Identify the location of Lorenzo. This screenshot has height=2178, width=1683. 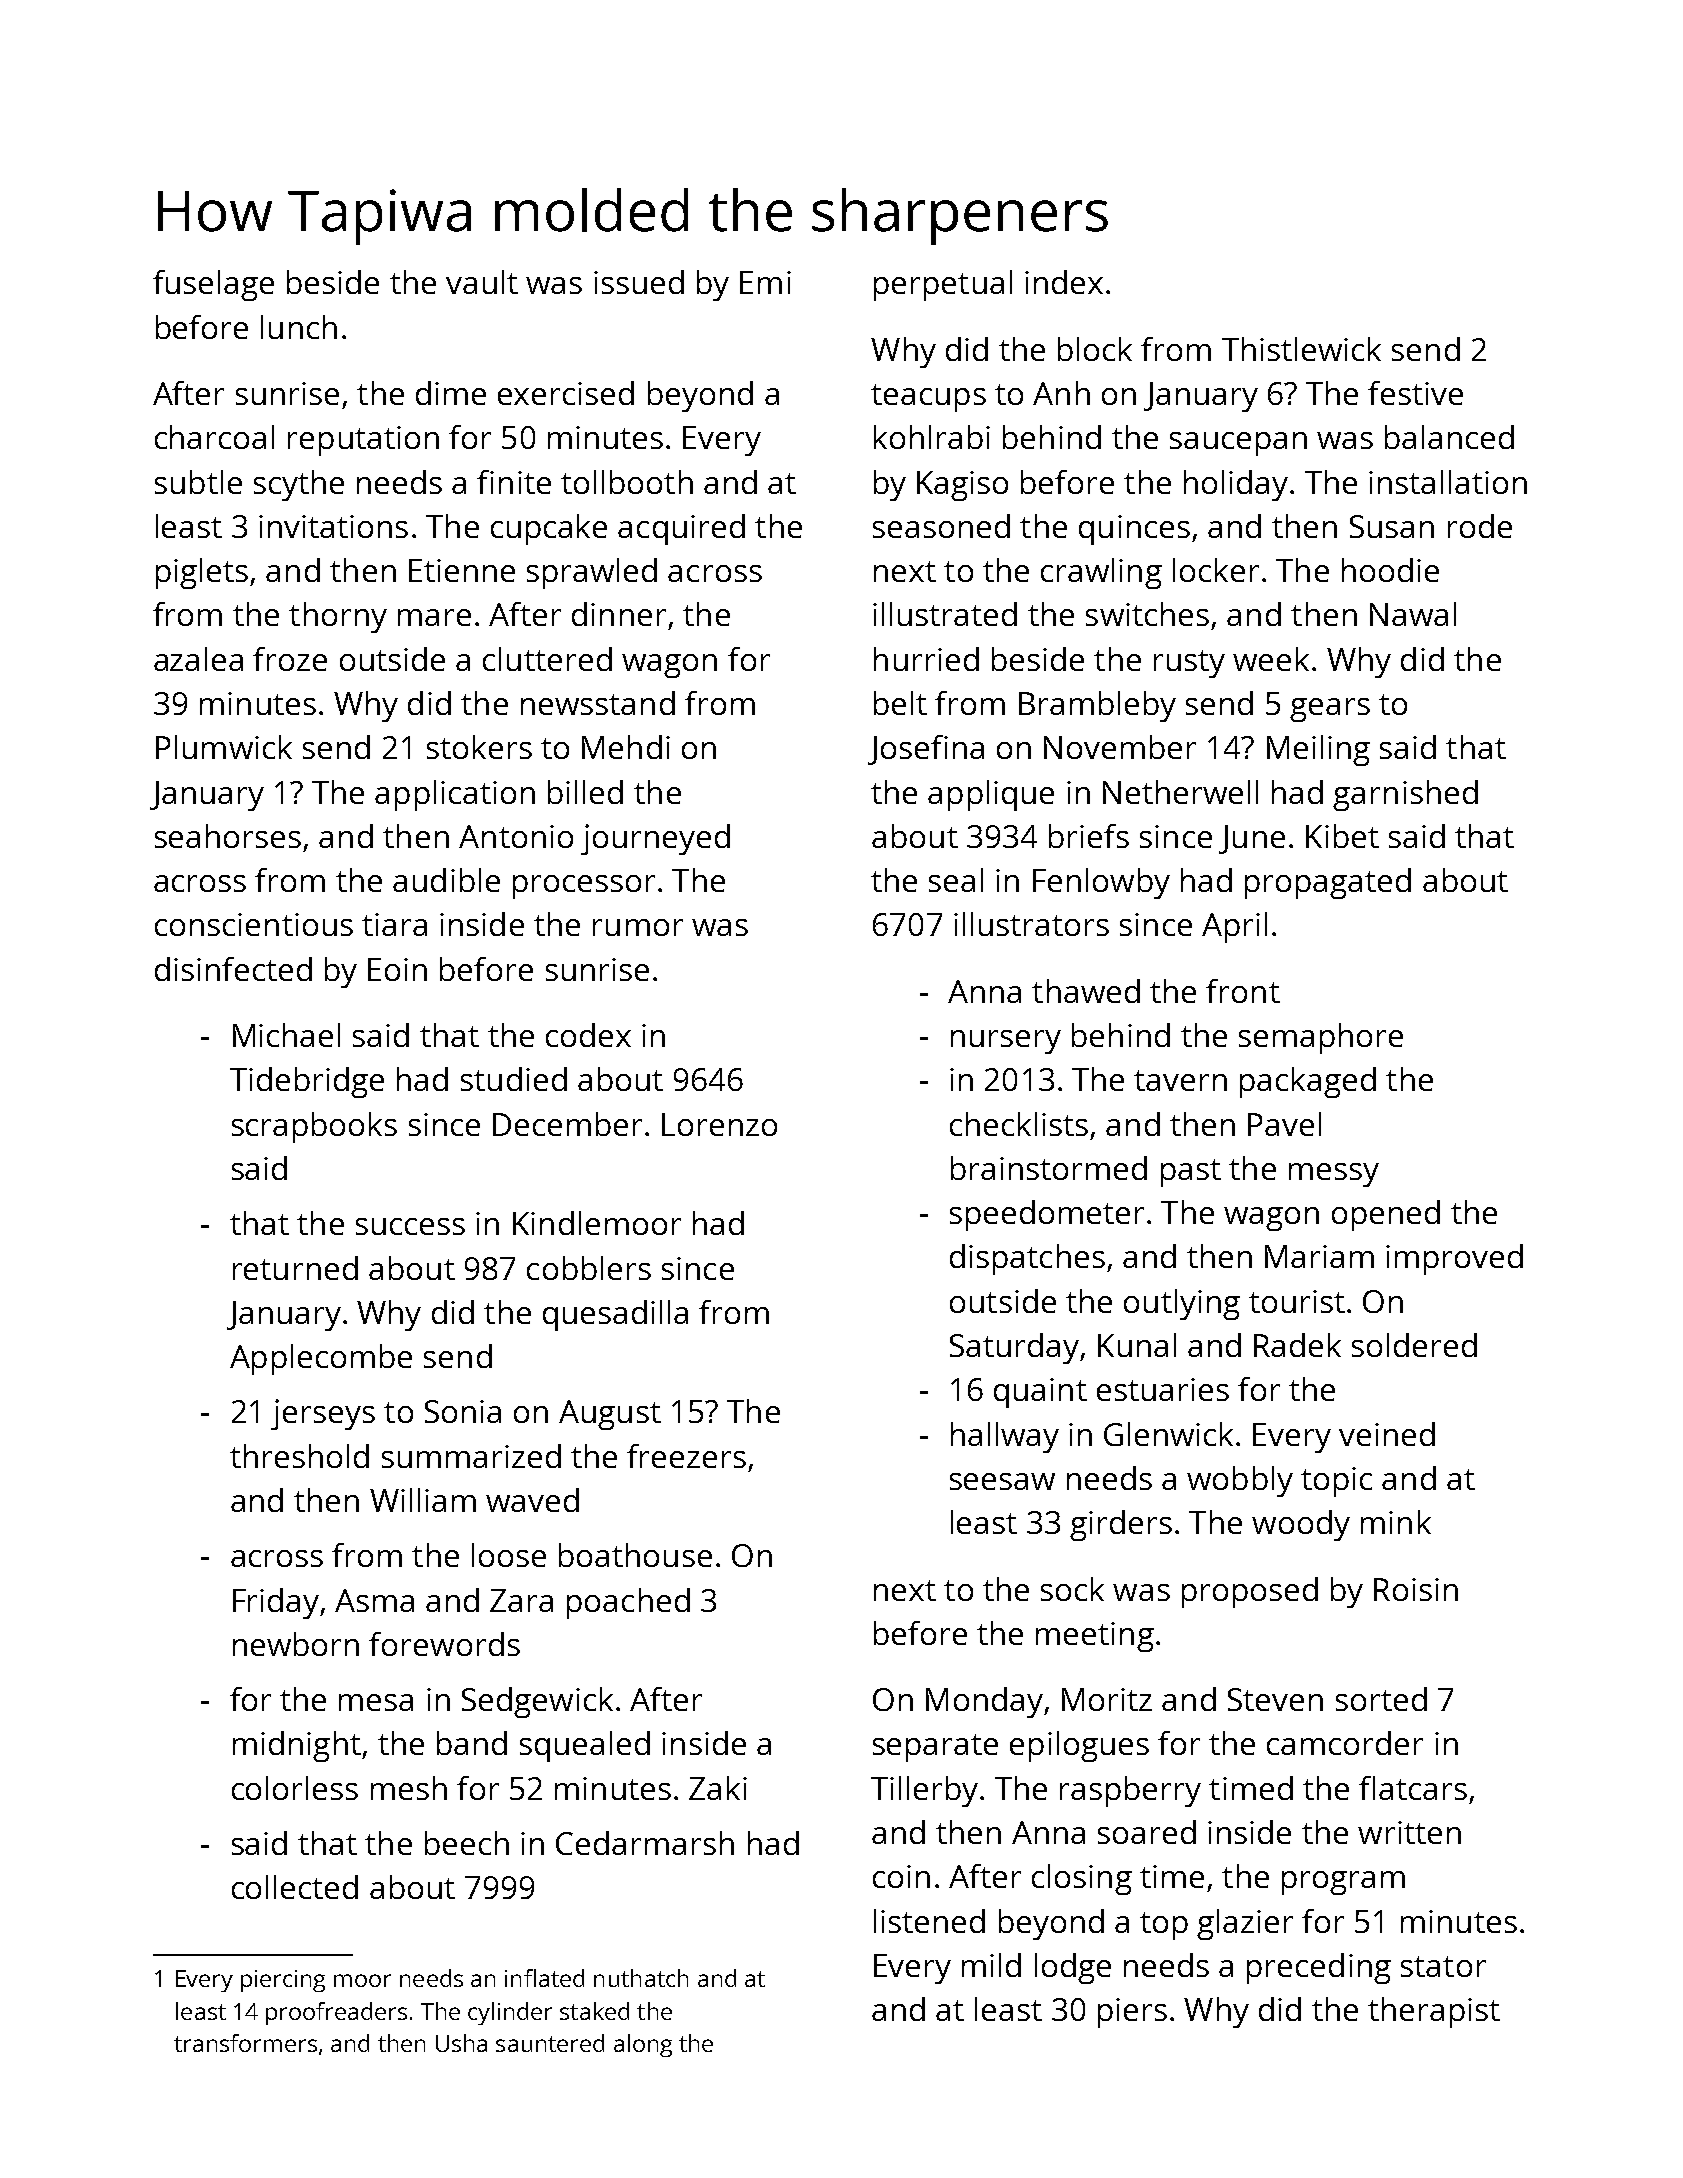
(719, 1124).
